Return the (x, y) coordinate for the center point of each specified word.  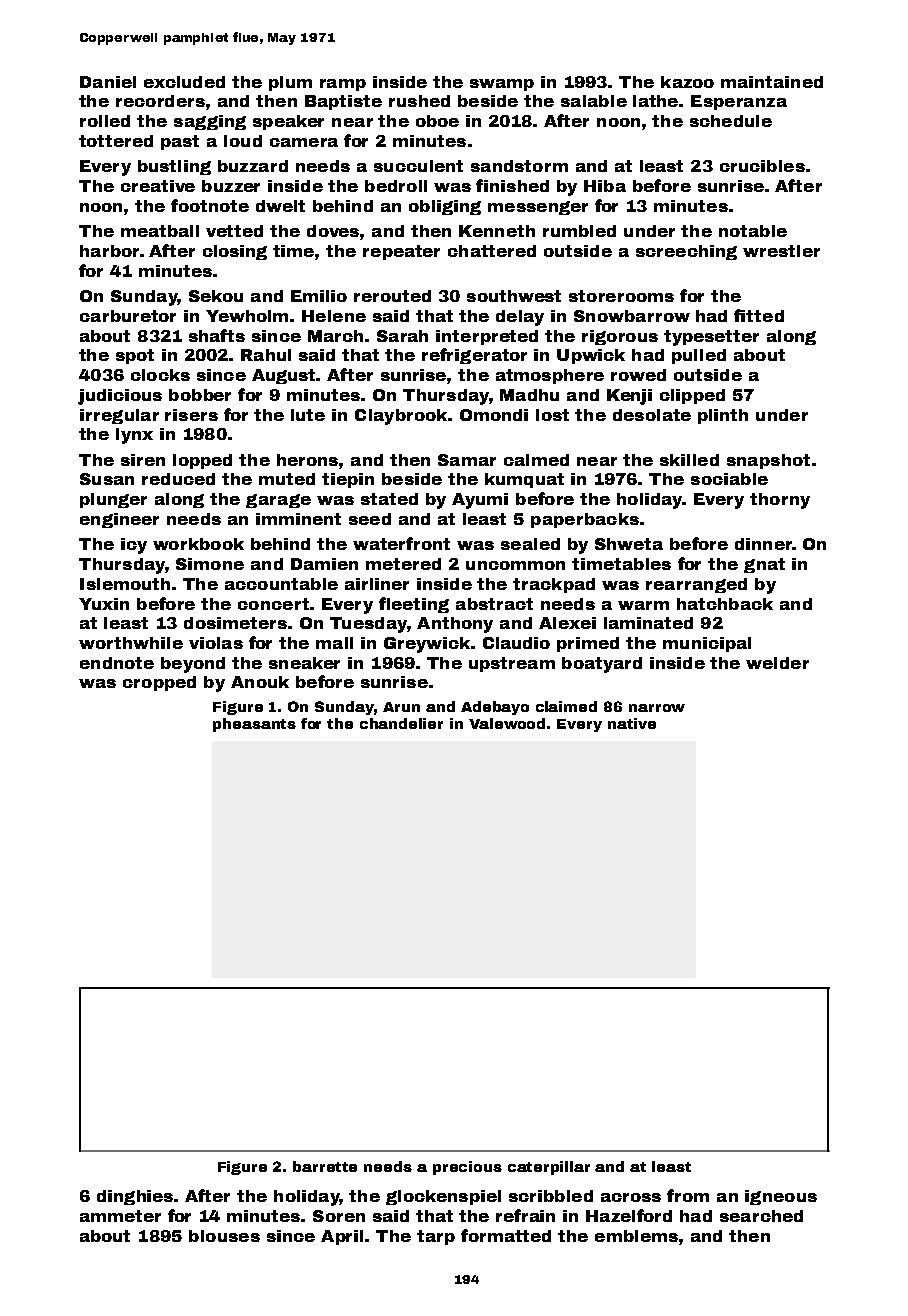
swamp (502, 85)
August (284, 376)
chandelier (401, 723)
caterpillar (549, 1168)
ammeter (120, 1216)
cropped (159, 683)
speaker (288, 122)
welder (777, 663)
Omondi (494, 415)
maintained (772, 82)
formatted (506, 1235)
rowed (638, 375)
